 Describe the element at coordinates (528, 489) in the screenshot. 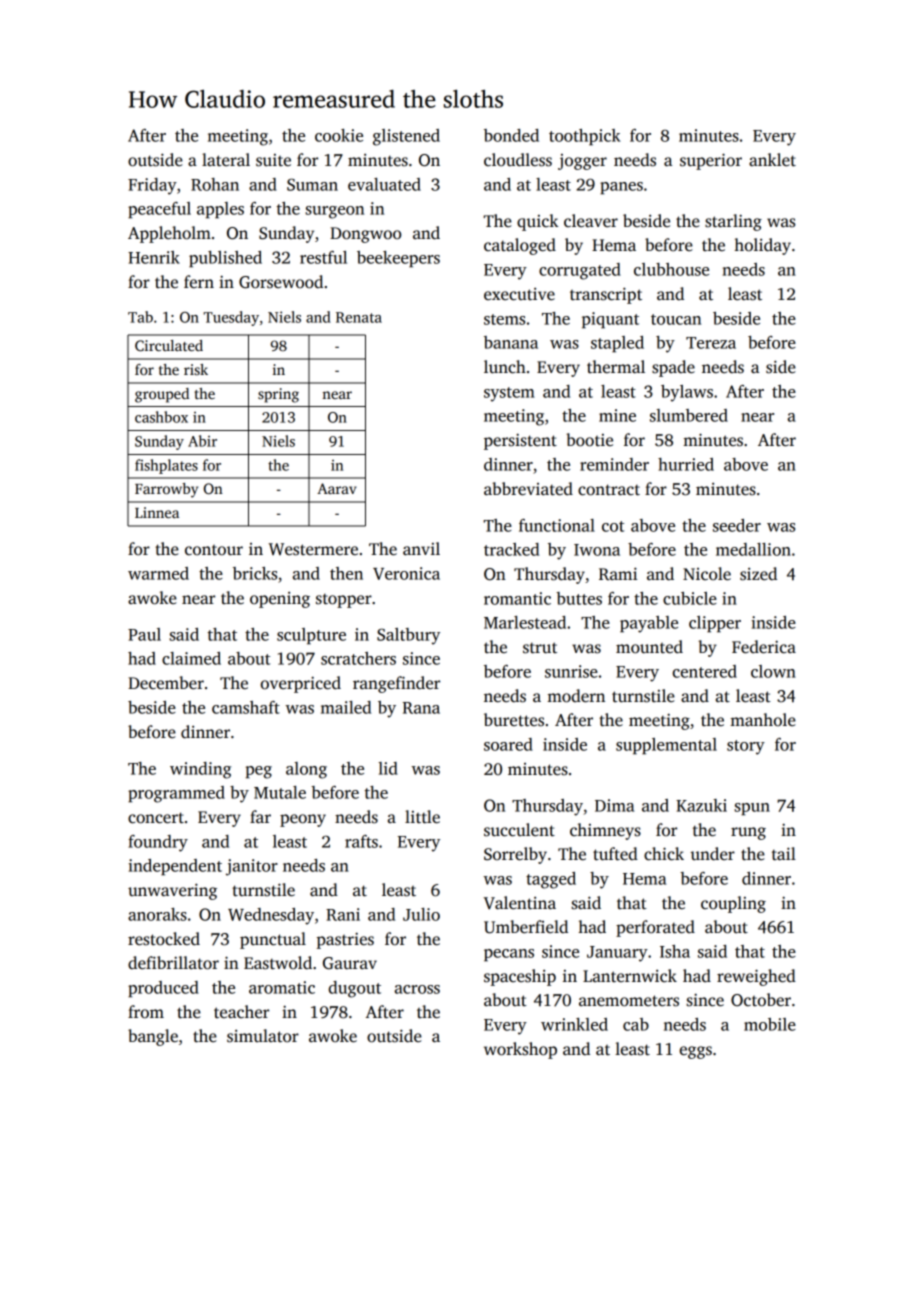

I see `abbreviated` at that location.
